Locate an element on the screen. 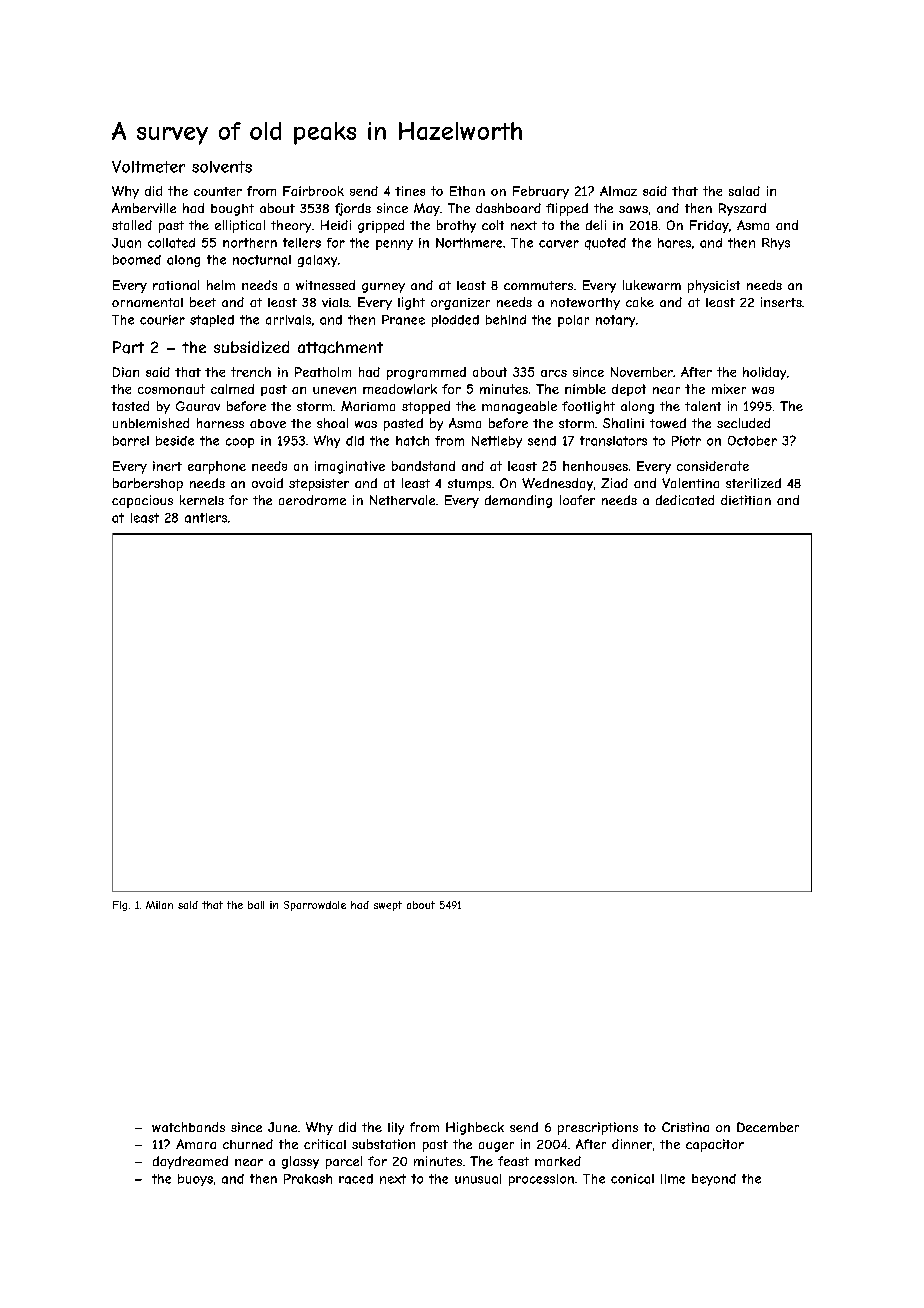 The image size is (924, 1308). demanding is located at coordinates (518, 501).
